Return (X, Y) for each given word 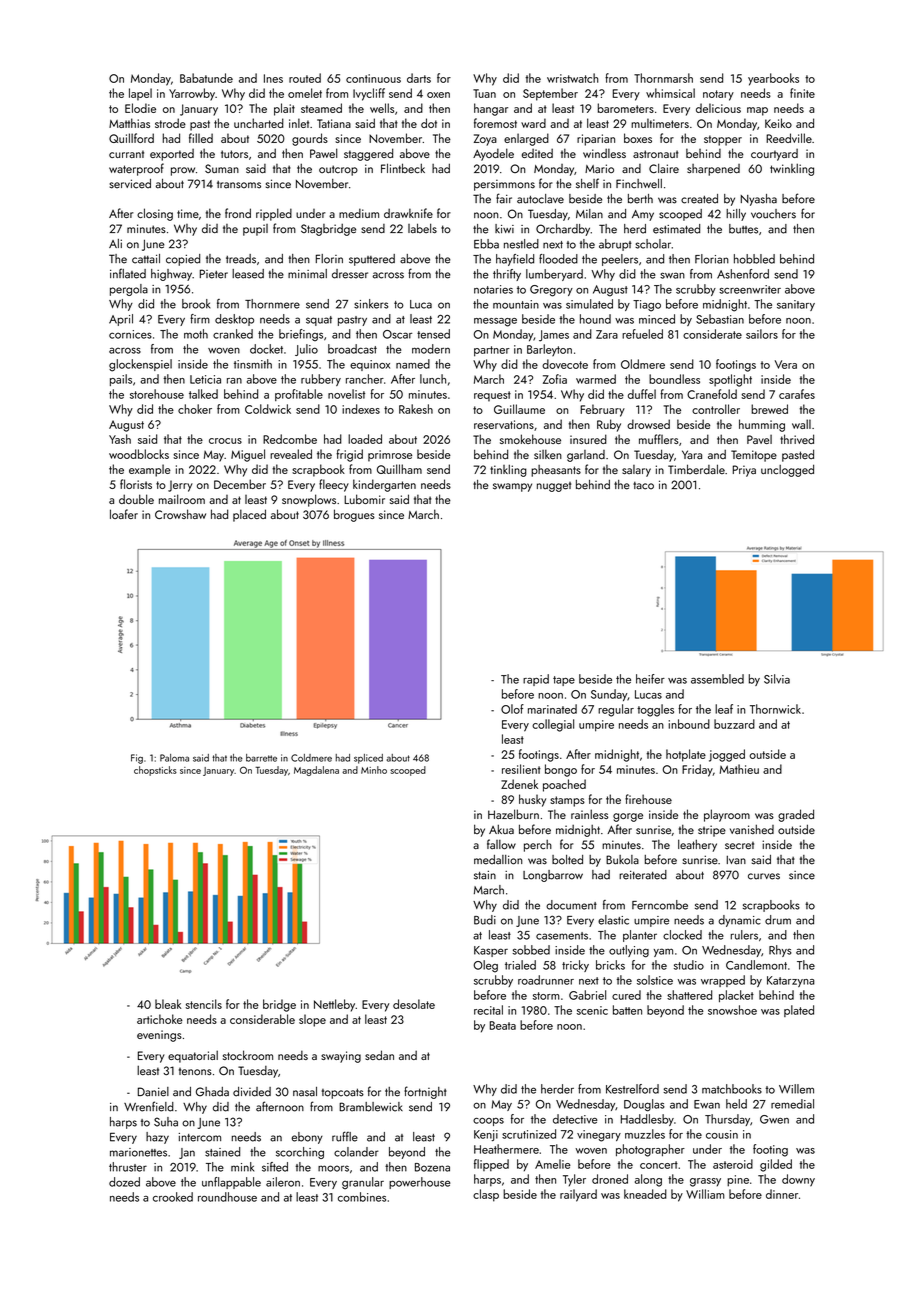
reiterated (643, 875)
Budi (485, 920)
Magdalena (316, 771)
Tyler (574, 1180)
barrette (261, 758)
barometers (626, 108)
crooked (173, 1197)
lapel (140, 94)
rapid (536, 680)
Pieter (214, 274)
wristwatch (573, 78)
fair (504, 198)
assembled (717, 679)
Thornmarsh (663, 78)
